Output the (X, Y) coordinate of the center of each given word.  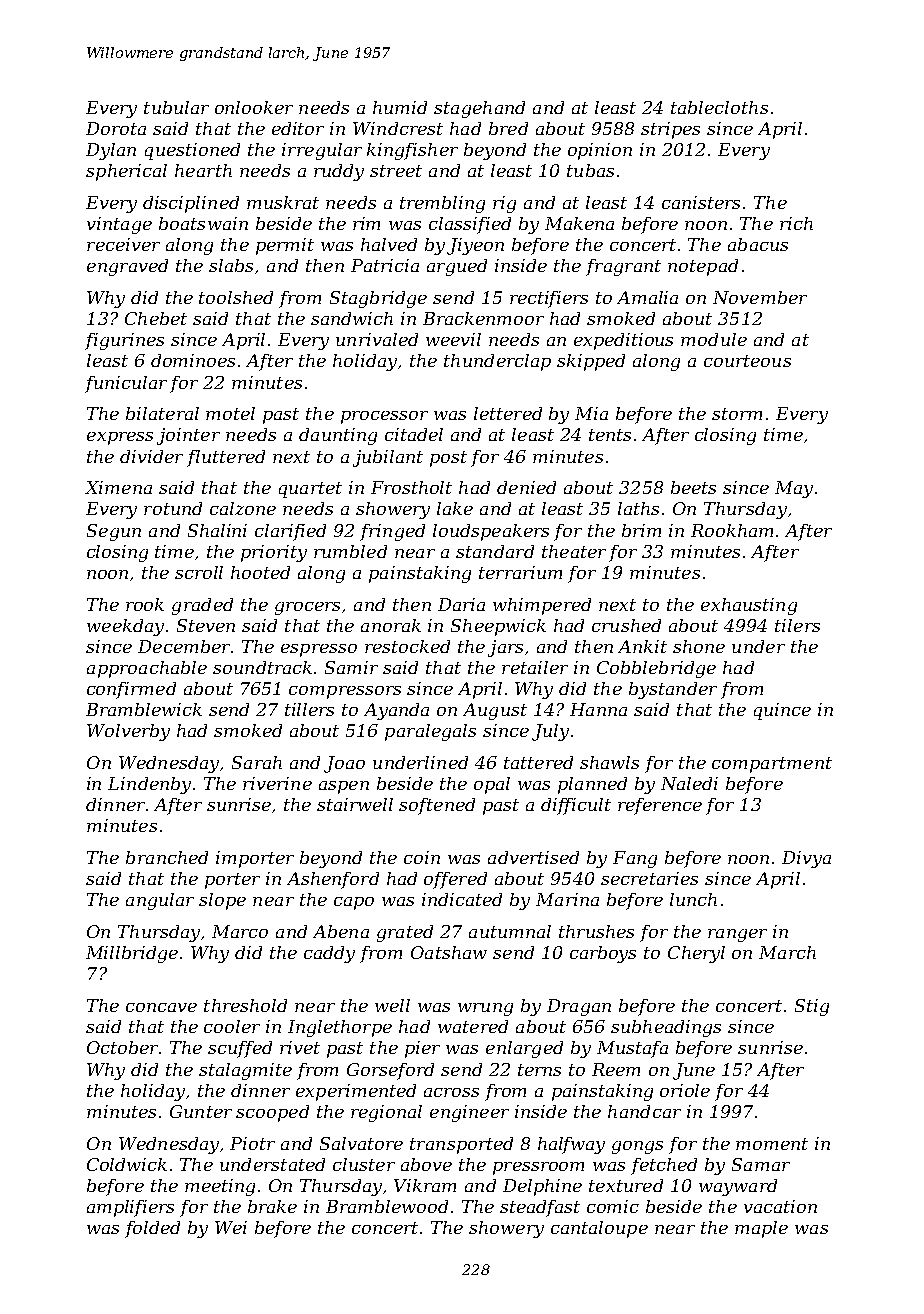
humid (400, 107)
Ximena (118, 487)
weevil (453, 339)
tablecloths (719, 107)
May (794, 489)
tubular (176, 107)
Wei (231, 1227)
